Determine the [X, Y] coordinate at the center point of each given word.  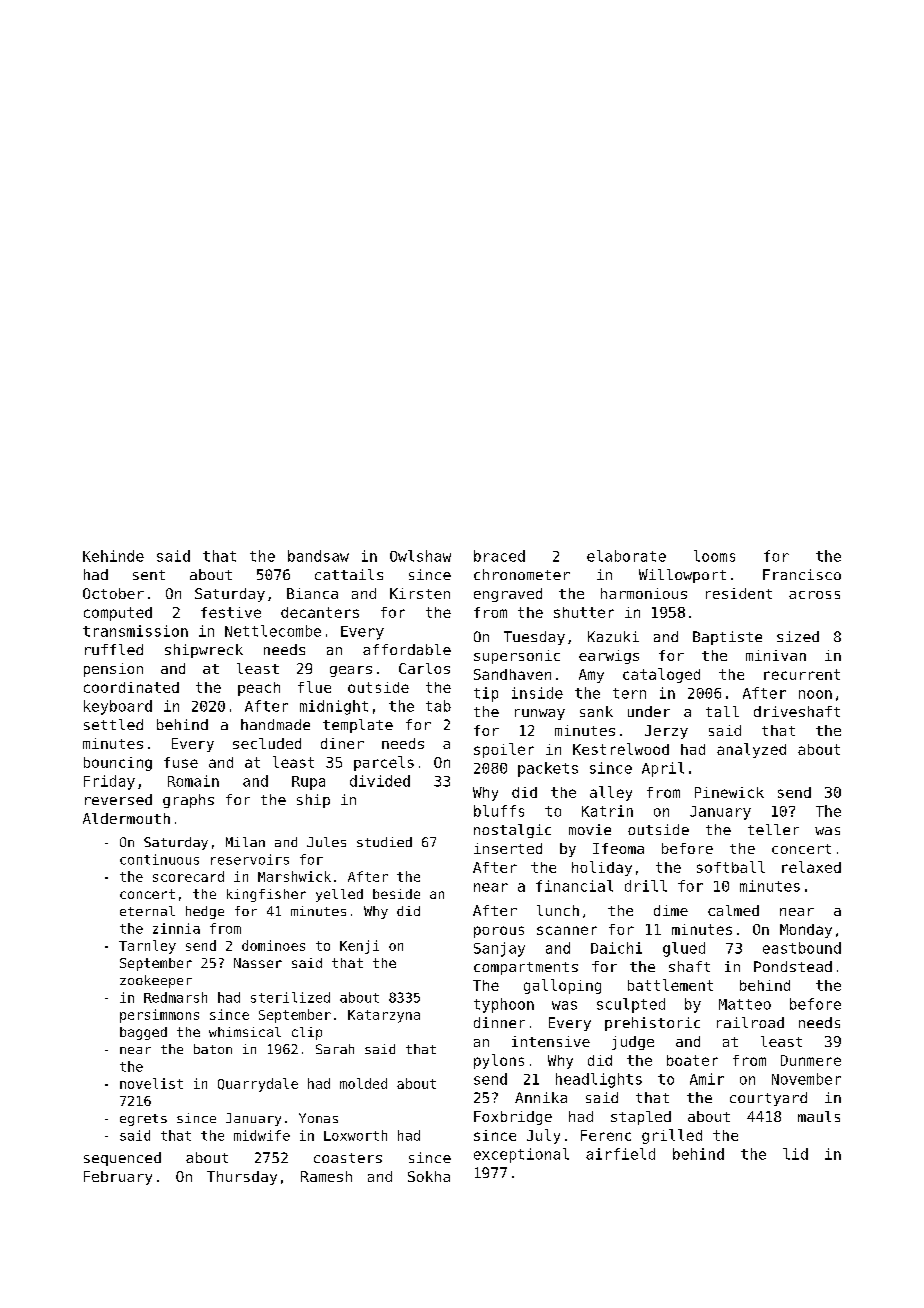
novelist [151, 1083]
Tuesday [534, 638]
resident [739, 593]
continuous [159, 859]
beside [396, 894]
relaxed [811, 867]
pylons [499, 1061]
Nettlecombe [273, 631]
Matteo [745, 1004]
